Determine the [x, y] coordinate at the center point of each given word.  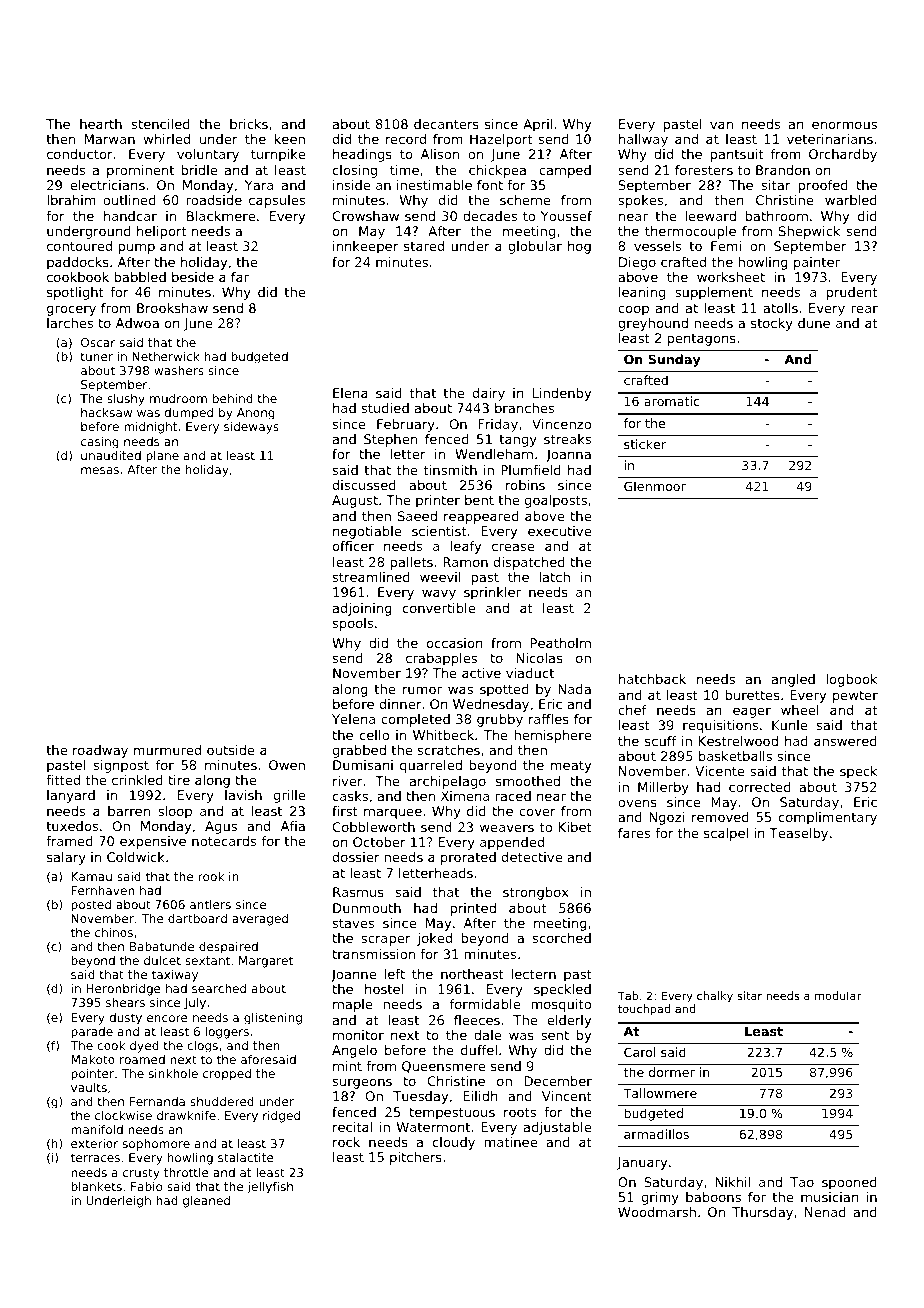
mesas [100, 470]
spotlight [75, 293]
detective [532, 857]
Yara [259, 185]
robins [525, 485]
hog [579, 247]
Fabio [146, 1186]
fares [634, 833]
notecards [224, 841]
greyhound [653, 324]
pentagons [701, 340]
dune [814, 323]
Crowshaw [366, 216]
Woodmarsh [657, 1212]
